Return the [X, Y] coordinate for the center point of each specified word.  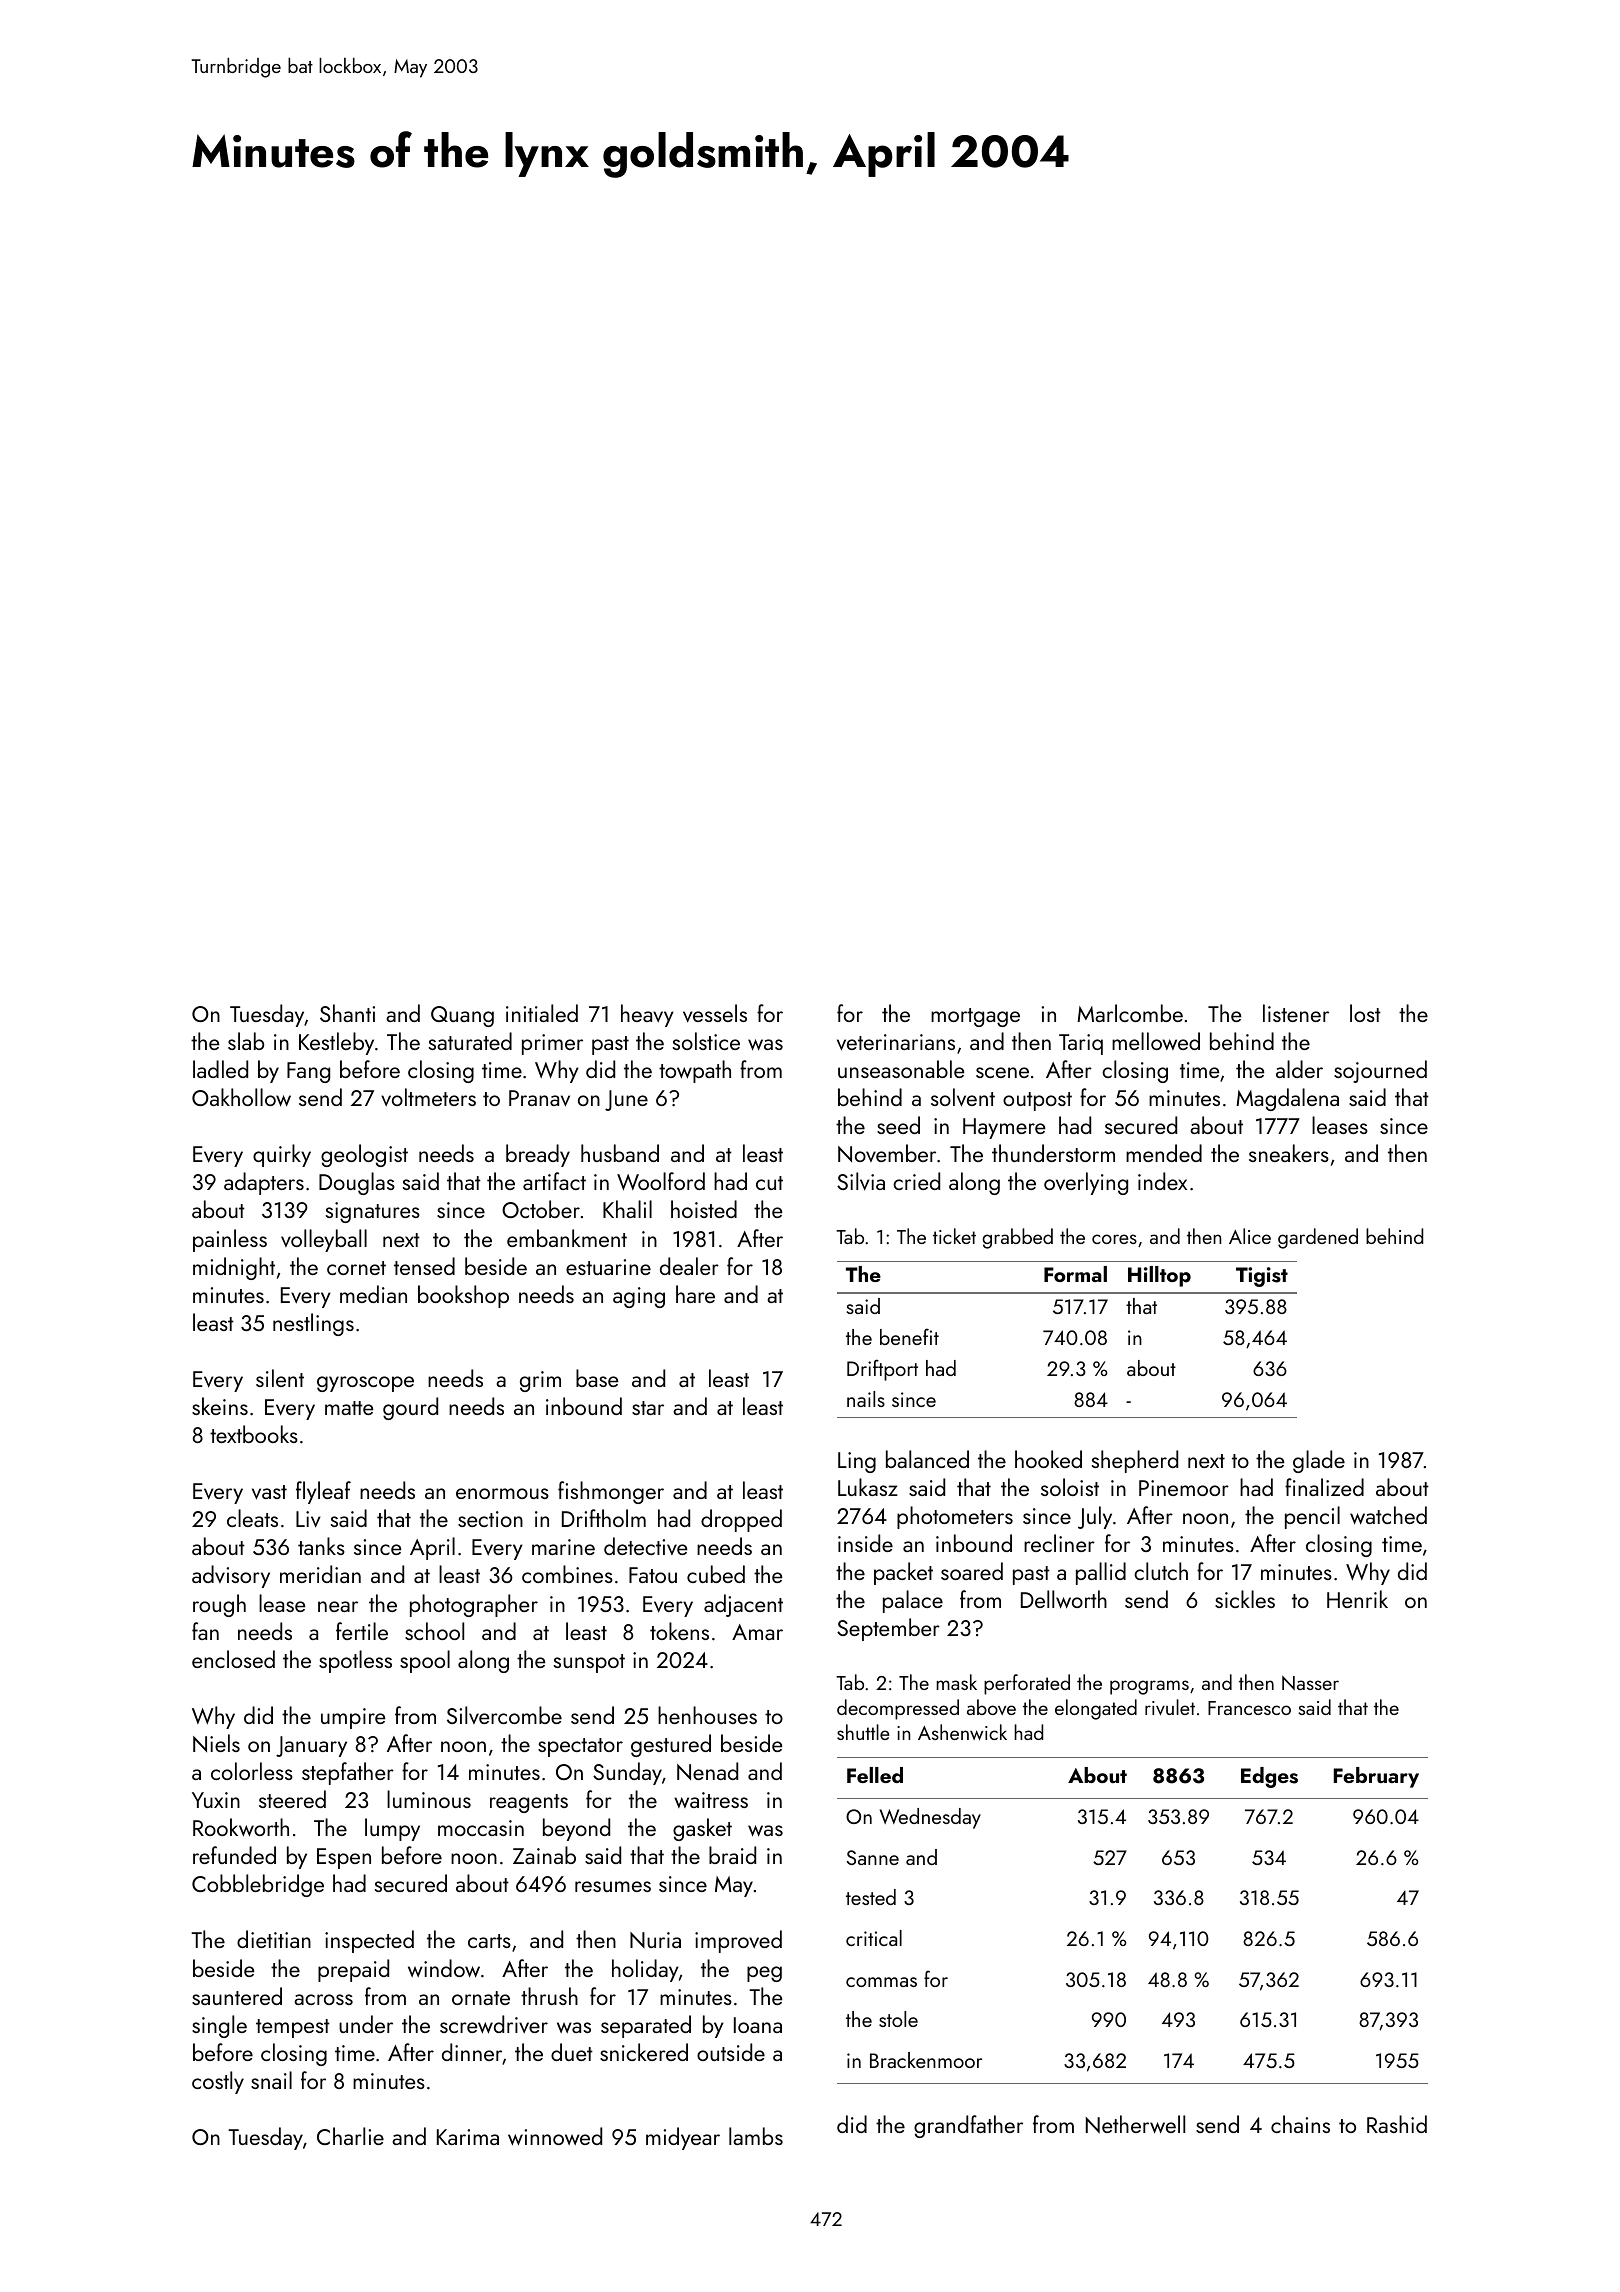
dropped [741, 1520]
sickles [1245, 1599]
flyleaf [323, 1492]
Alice [1250, 1236]
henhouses [707, 1715]
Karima [468, 2137]
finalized [1324, 1487]
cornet [356, 1268]
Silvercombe [504, 1715]
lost [1365, 1013]
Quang [462, 1016]
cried [916, 1181]
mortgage [975, 1017]
